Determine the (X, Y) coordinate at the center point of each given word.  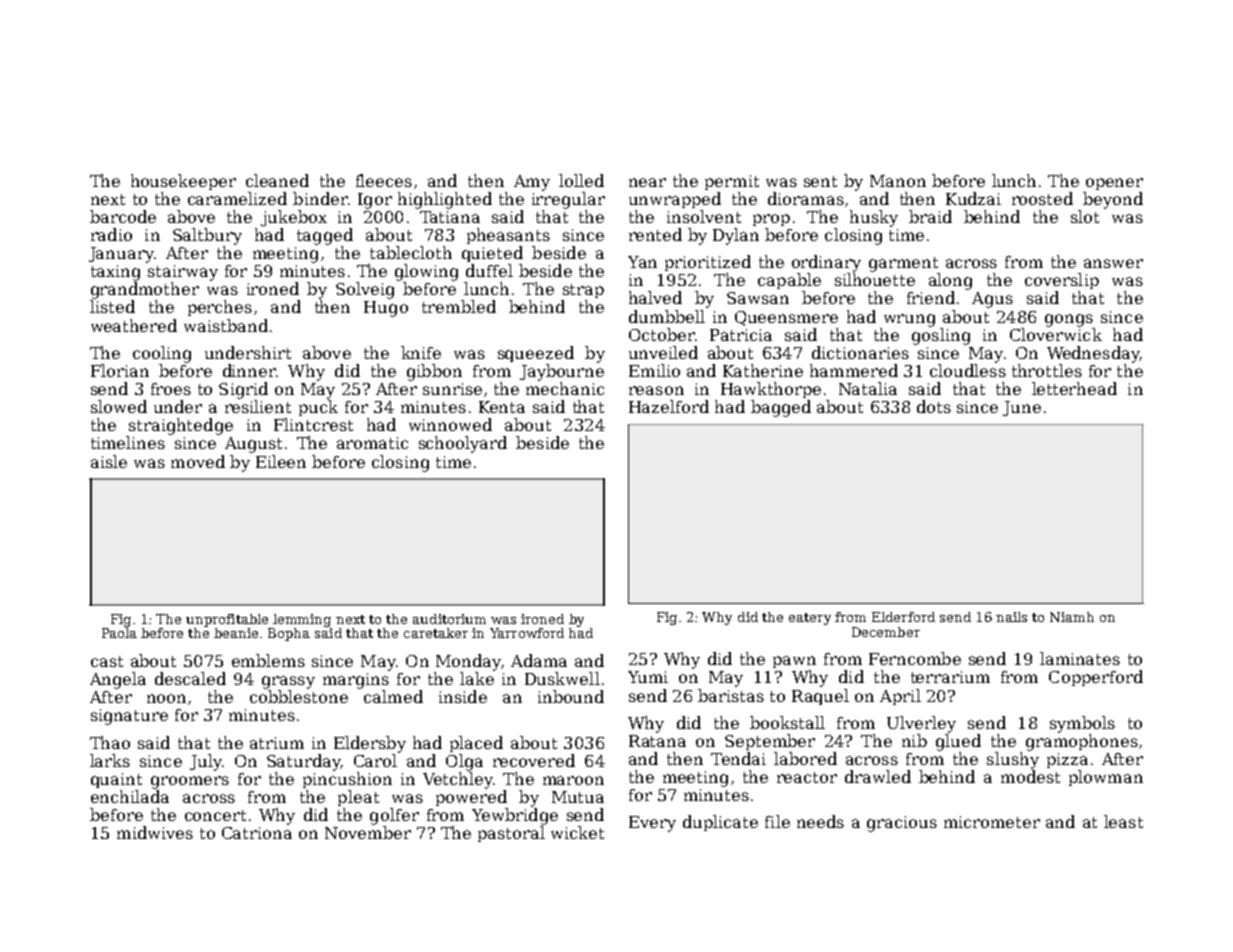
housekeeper (183, 182)
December (886, 632)
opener (1114, 184)
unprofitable (227, 620)
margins (356, 681)
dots (934, 406)
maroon (573, 780)
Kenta (502, 407)
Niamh (1072, 617)
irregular (568, 200)
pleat (358, 798)
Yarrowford (527, 633)
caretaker (436, 633)
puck (318, 408)
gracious (902, 824)
